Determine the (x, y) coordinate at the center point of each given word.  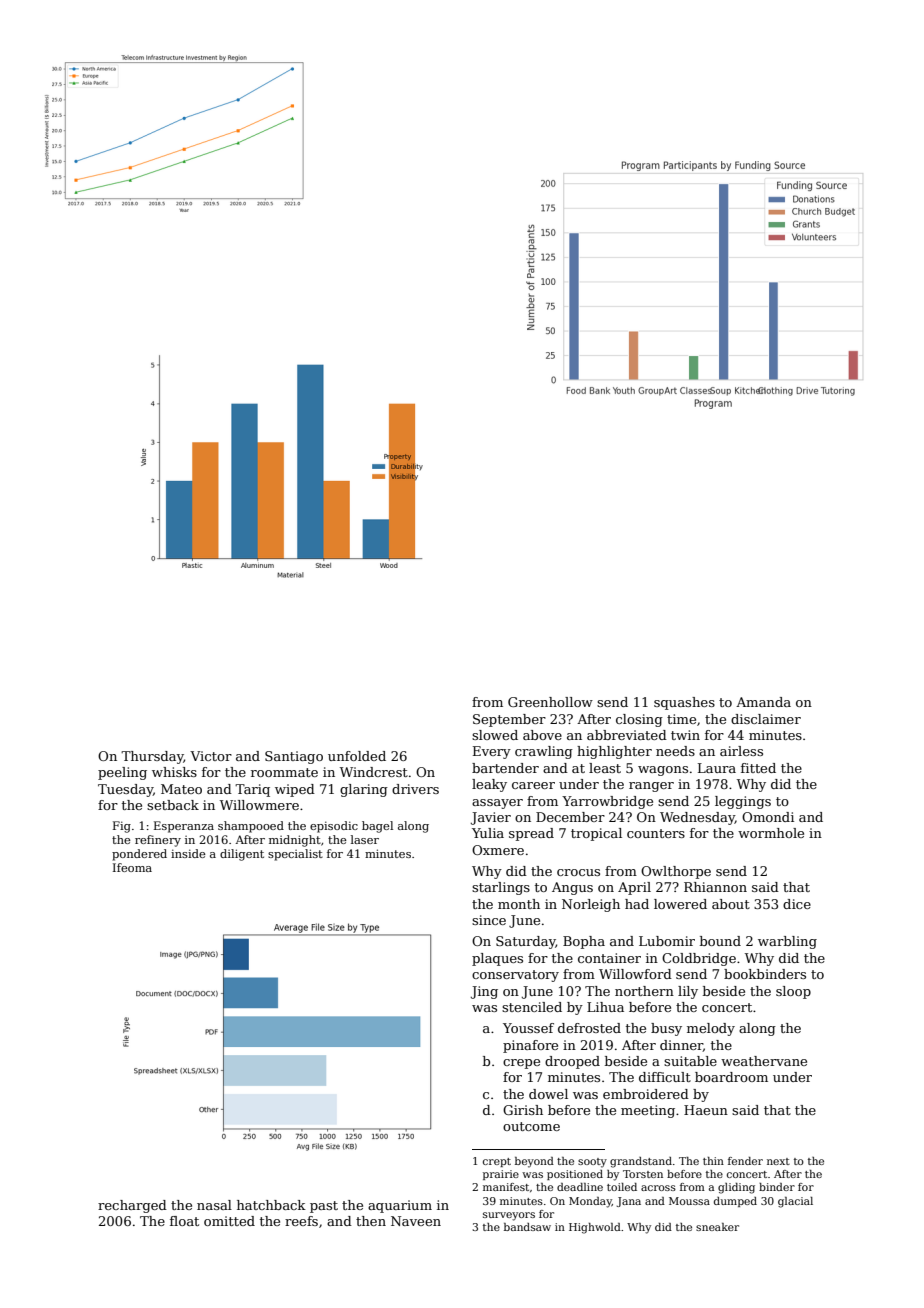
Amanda (763, 702)
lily (688, 992)
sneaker (717, 1227)
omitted (229, 1221)
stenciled (532, 1007)
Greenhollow (550, 702)
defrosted (589, 1028)
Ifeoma (132, 867)
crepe (521, 1064)
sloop (793, 992)
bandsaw (527, 1227)
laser (365, 839)
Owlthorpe (676, 872)
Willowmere (259, 805)
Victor (211, 756)
